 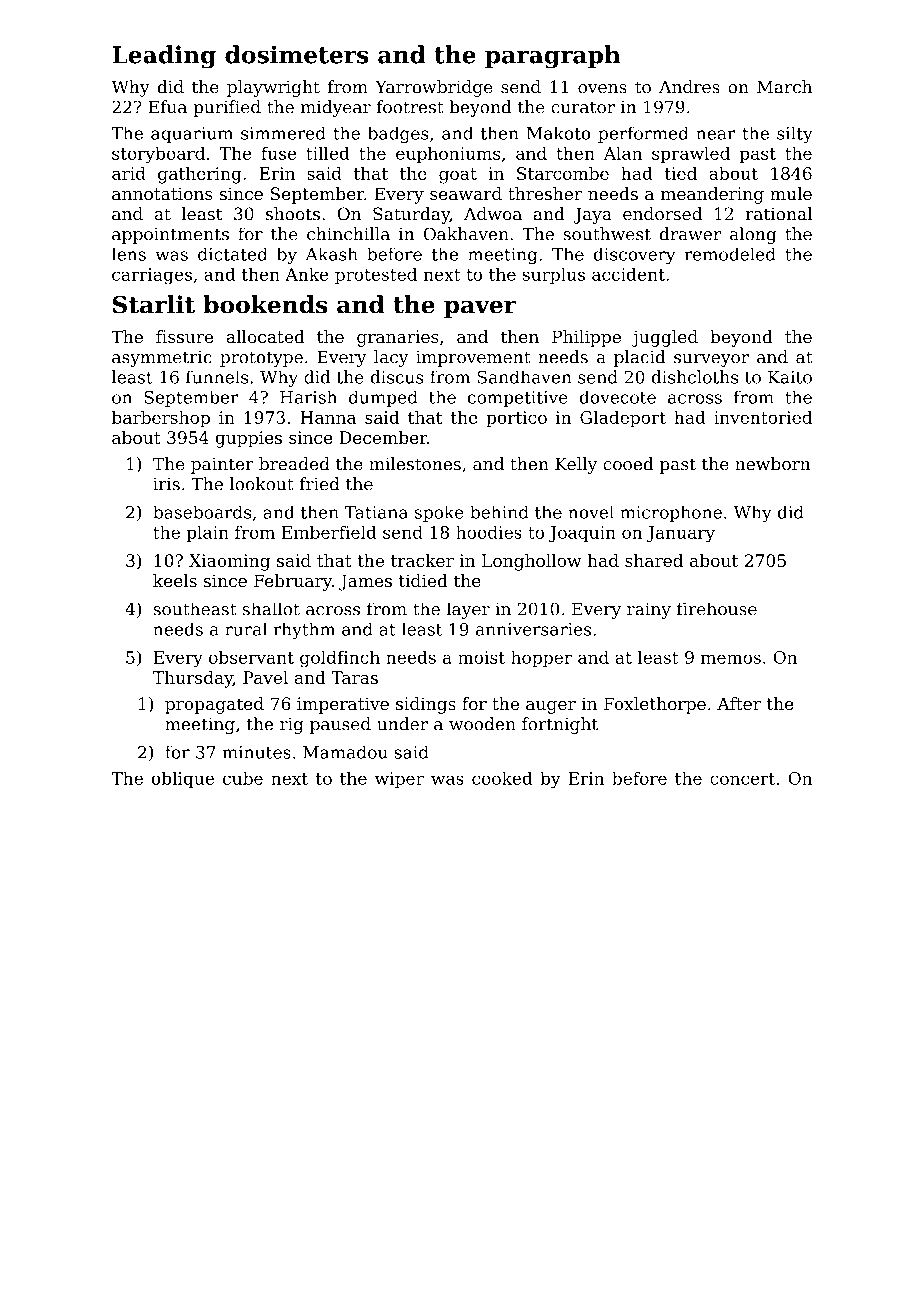 What do you see at coordinates (553, 57) in the page?
I see `paragraph` at bounding box center [553, 57].
